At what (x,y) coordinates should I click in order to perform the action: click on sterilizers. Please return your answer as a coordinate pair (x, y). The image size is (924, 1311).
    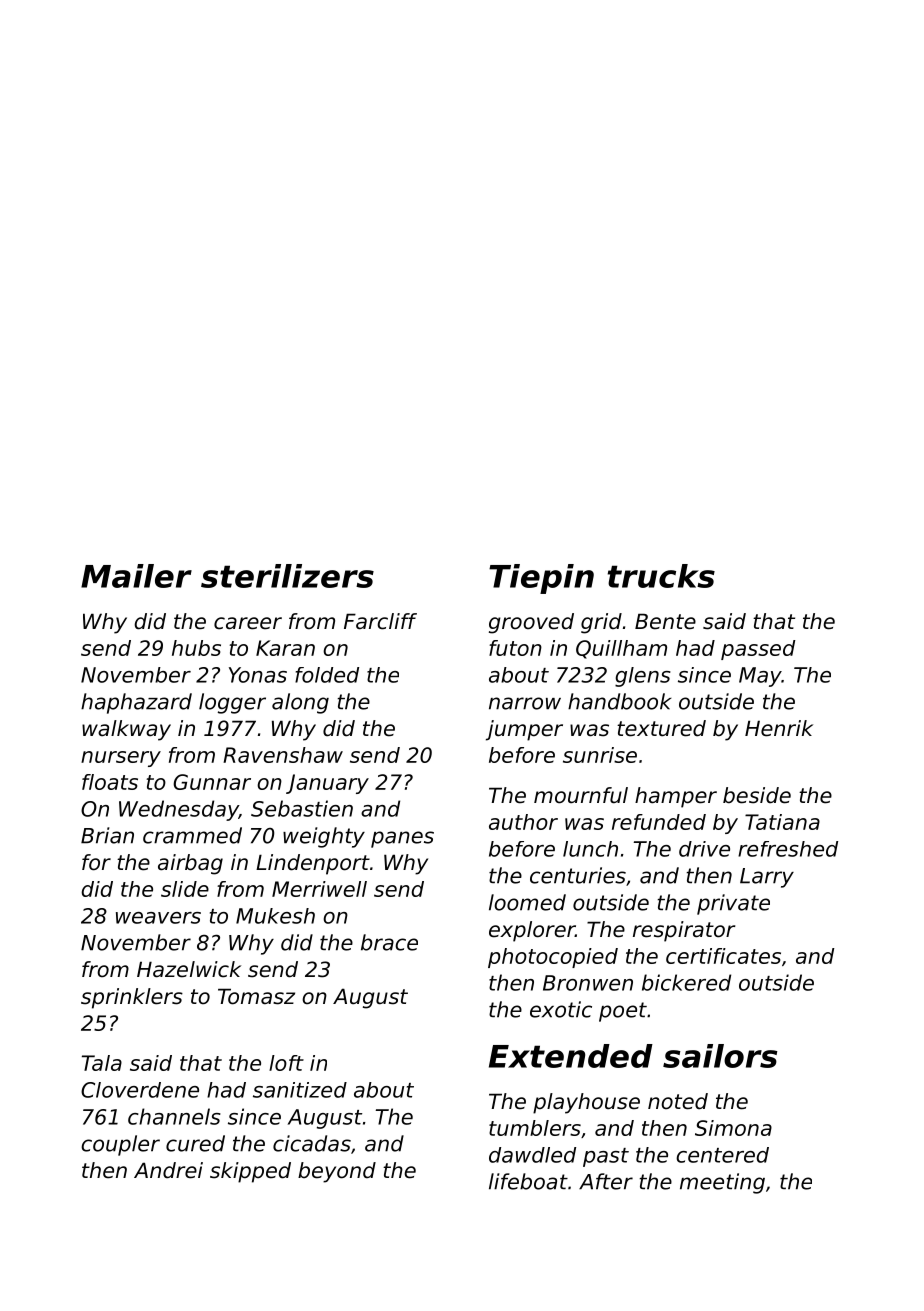
    Looking at the image, I should click on (287, 576).
